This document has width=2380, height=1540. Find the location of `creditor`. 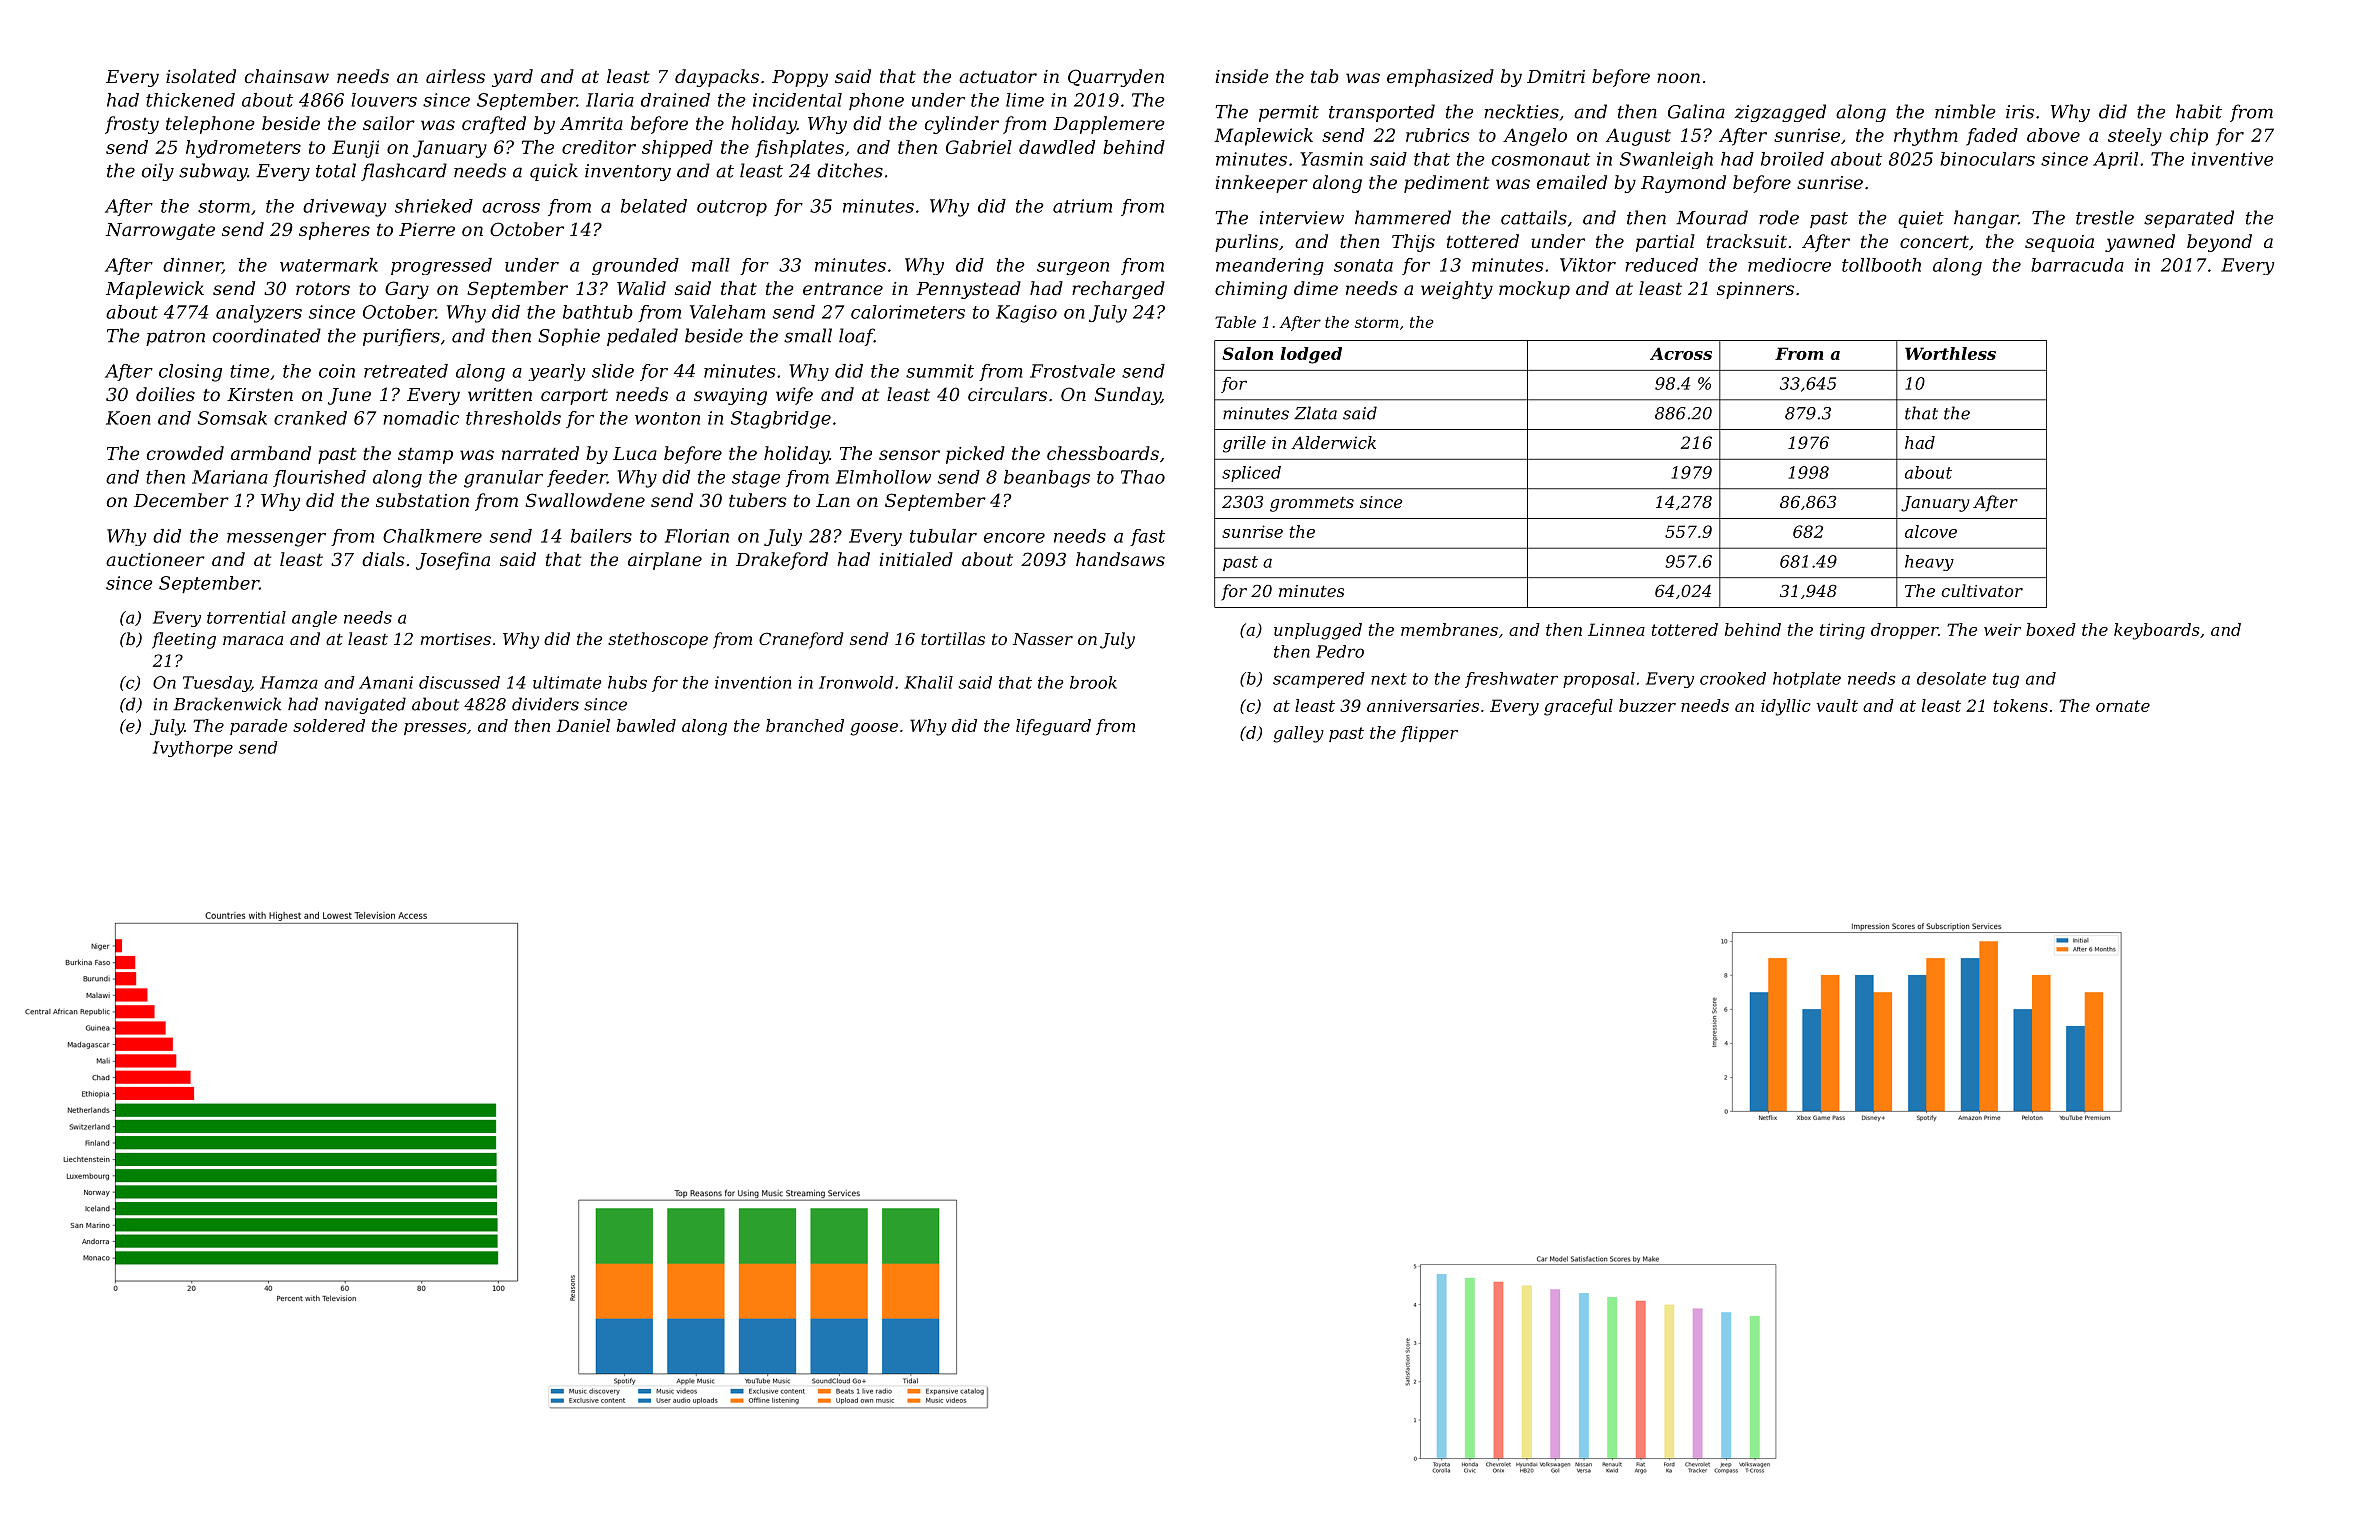

creditor is located at coordinates (599, 147).
